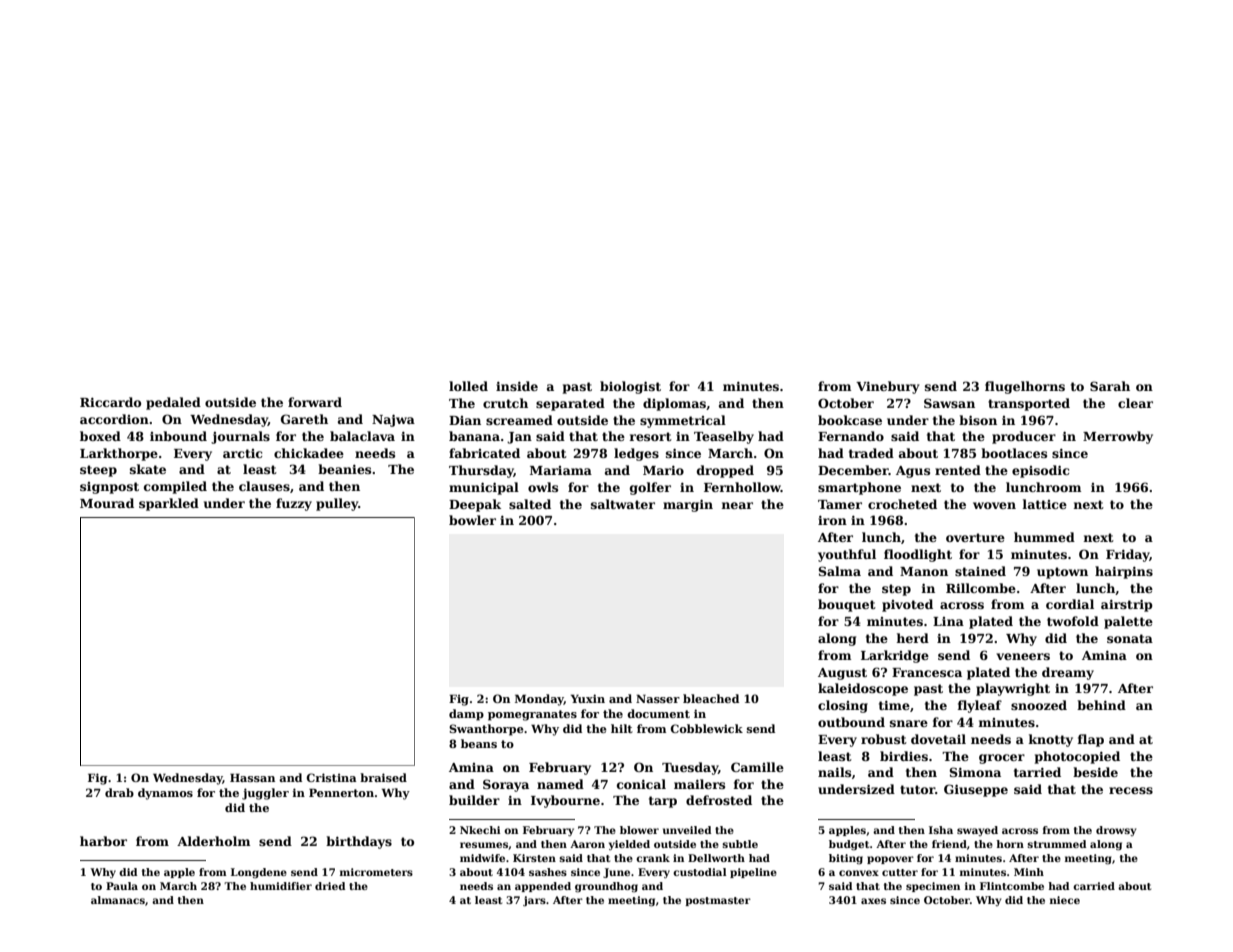 This document has height=952, width=1233. What do you see at coordinates (1135, 403) in the document?
I see `clear` at bounding box center [1135, 403].
